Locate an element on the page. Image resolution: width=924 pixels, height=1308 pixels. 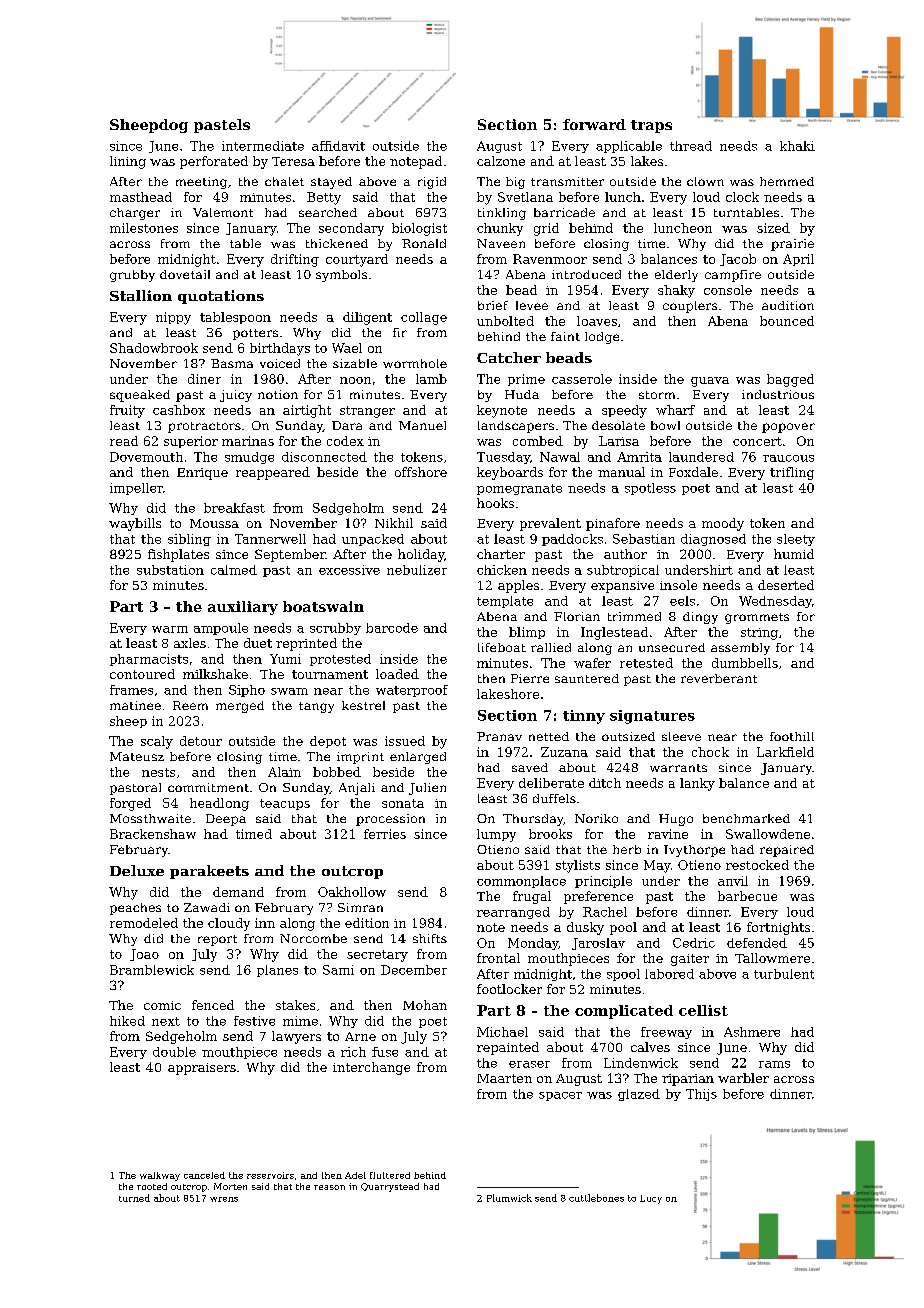
foothill is located at coordinates (792, 736).
